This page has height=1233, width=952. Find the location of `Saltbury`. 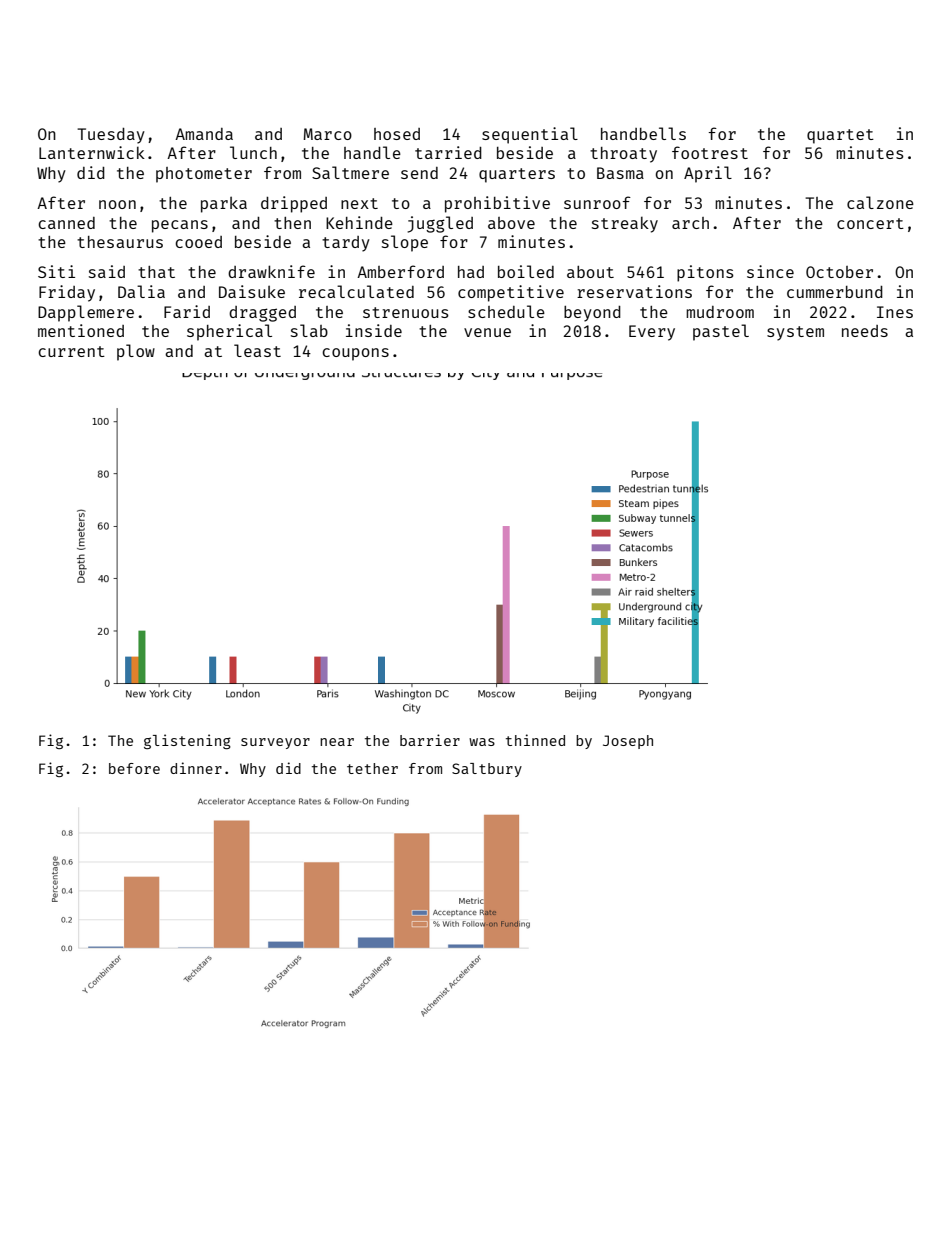

Saltbury is located at coordinates (487, 770).
